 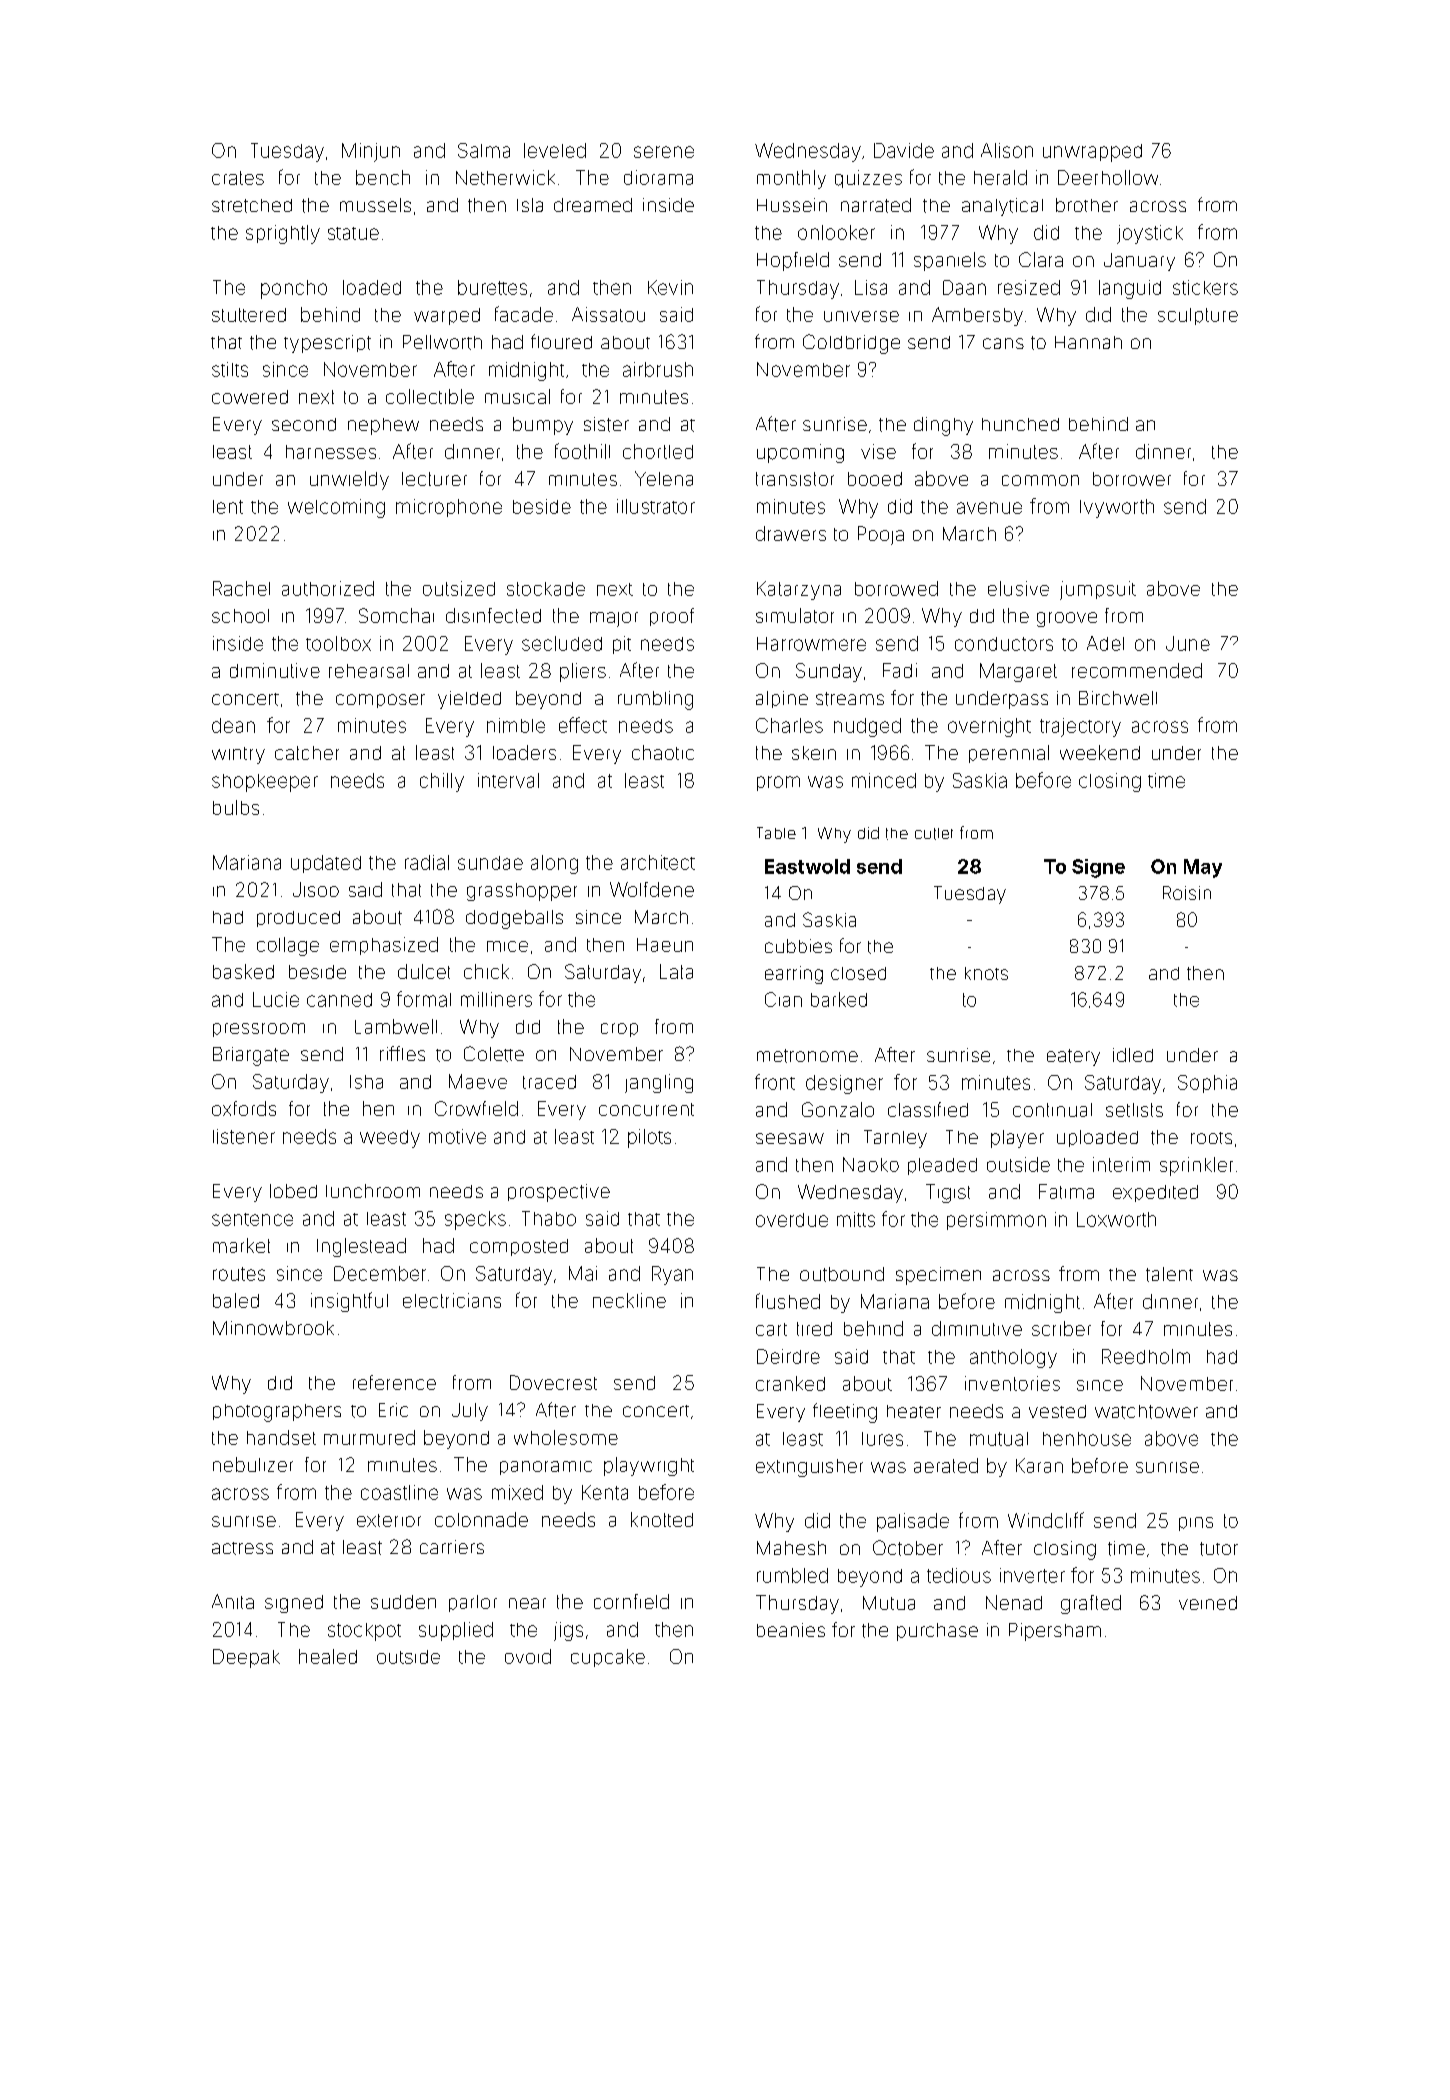 I want to click on actress, so click(x=242, y=1548).
